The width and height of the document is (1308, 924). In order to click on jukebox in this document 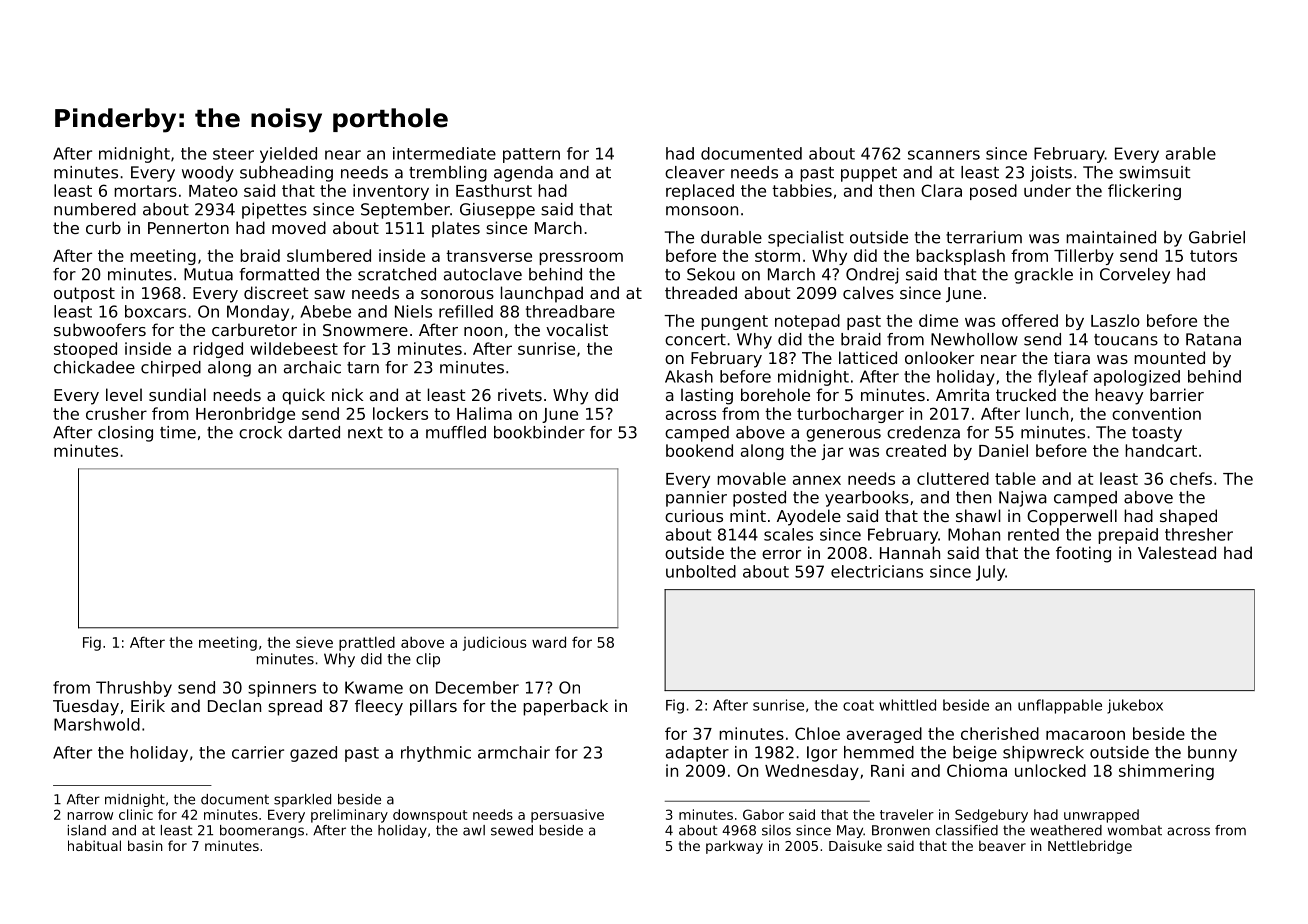, I will do `click(1135, 706)`.
